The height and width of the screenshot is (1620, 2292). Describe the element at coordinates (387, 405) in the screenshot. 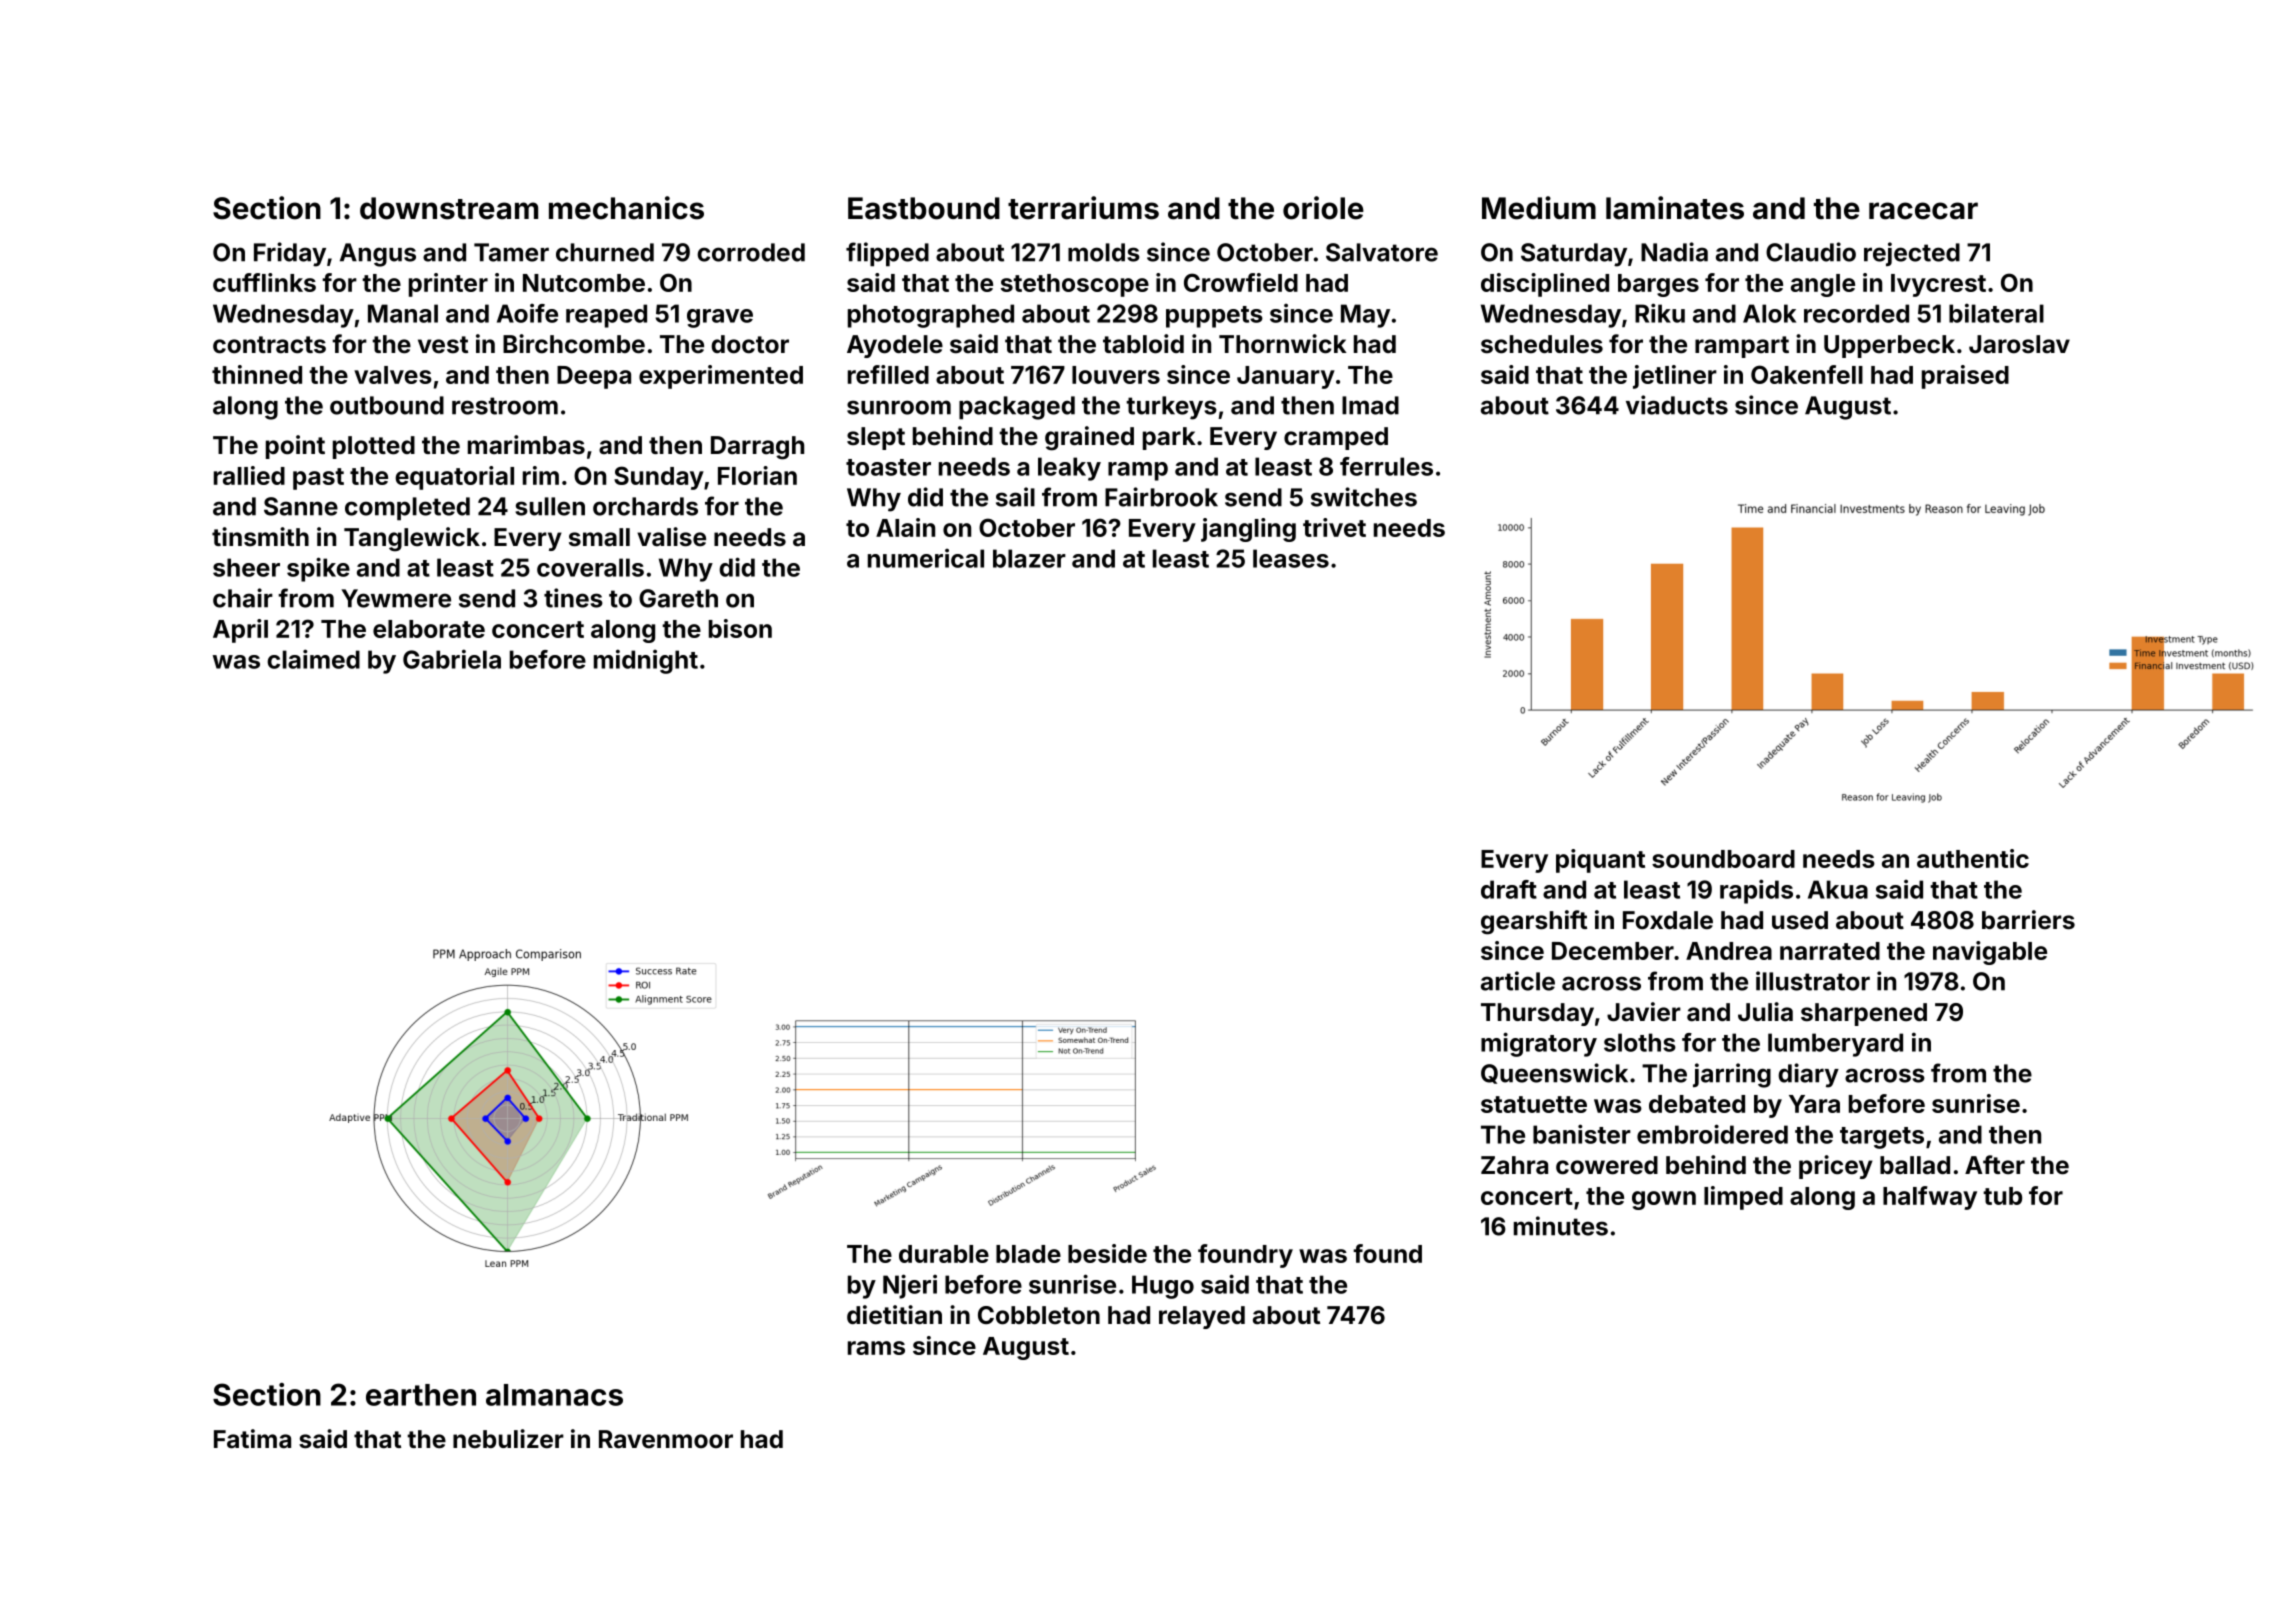

I see `outbound` at that location.
